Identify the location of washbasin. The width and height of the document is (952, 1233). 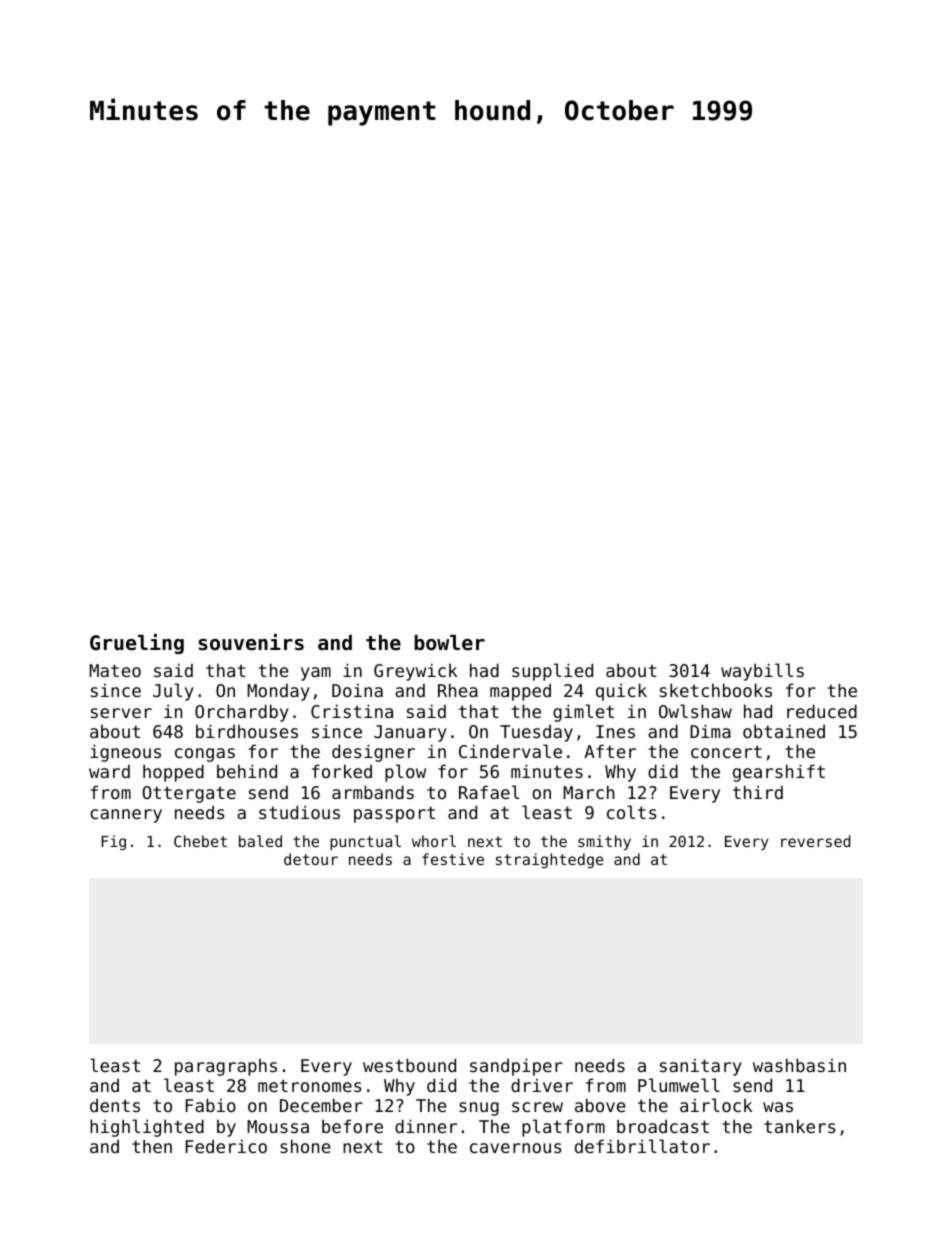
(799, 1065).
